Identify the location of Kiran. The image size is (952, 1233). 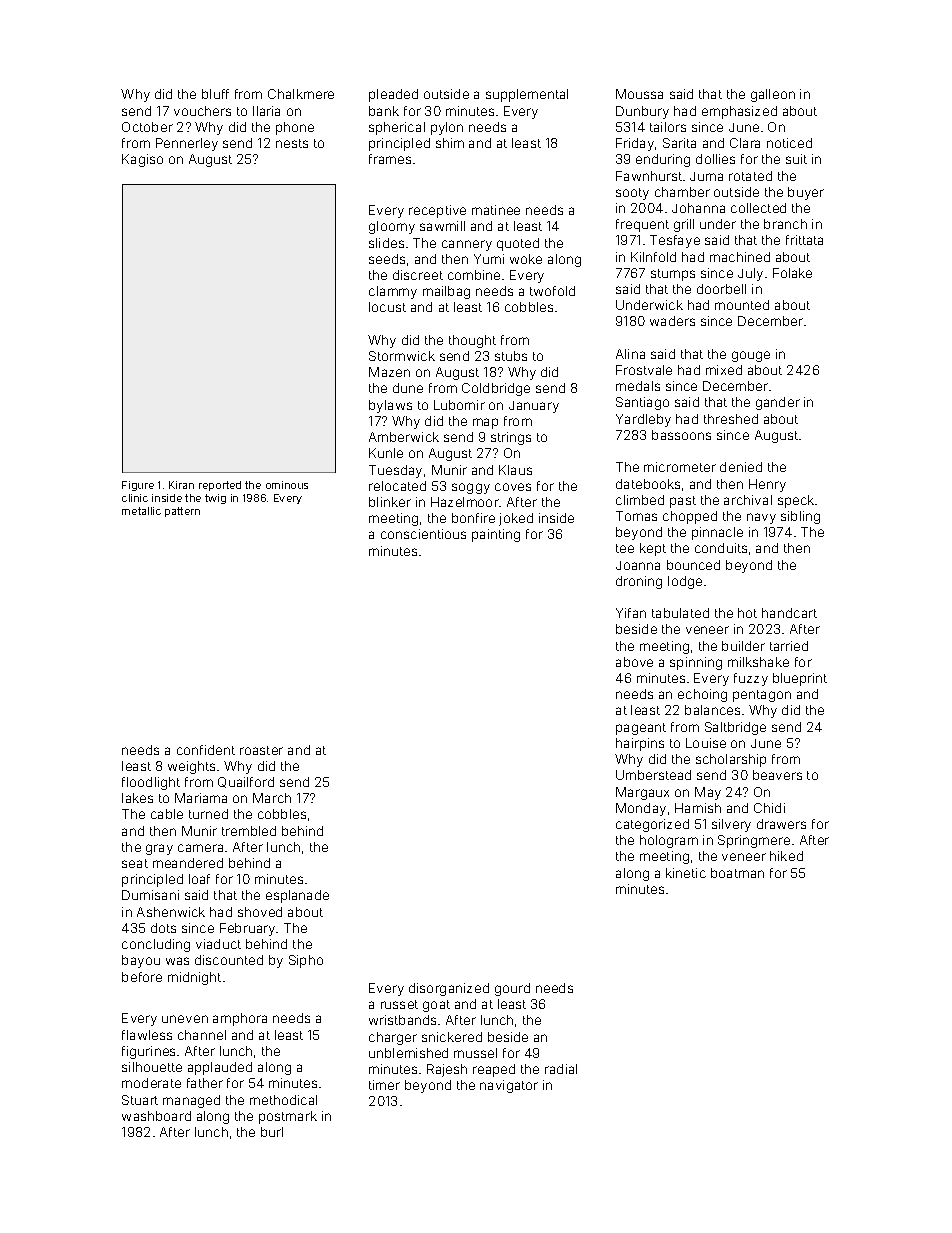
(181, 485).
